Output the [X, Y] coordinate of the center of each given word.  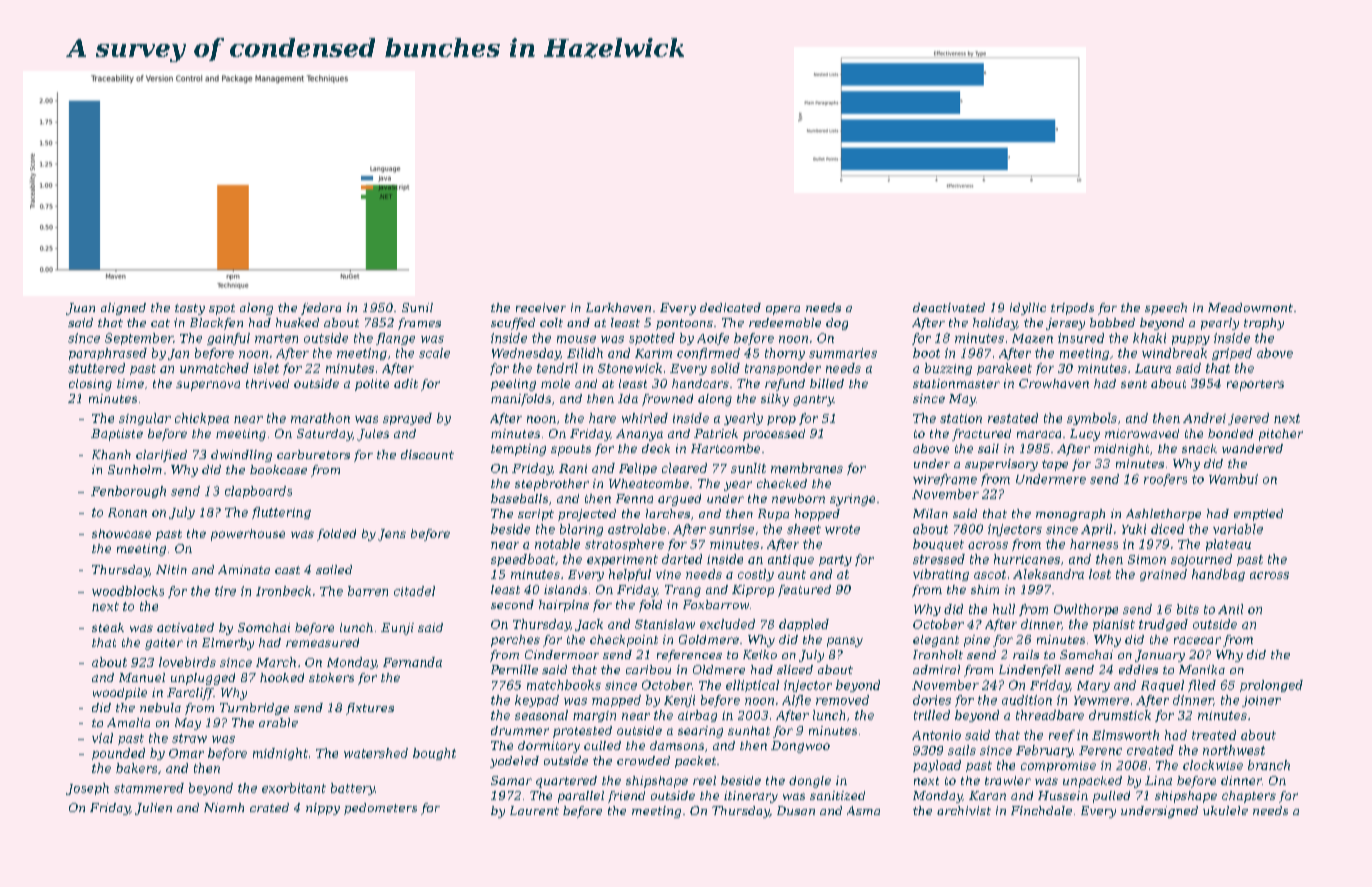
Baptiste [117, 435]
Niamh [224, 807]
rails [1026, 654]
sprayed [407, 419]
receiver [541, 307]
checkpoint [624, 641]
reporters [1255, 385]
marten [276, 338]
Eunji [397, 629]
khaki [1149, 338]
